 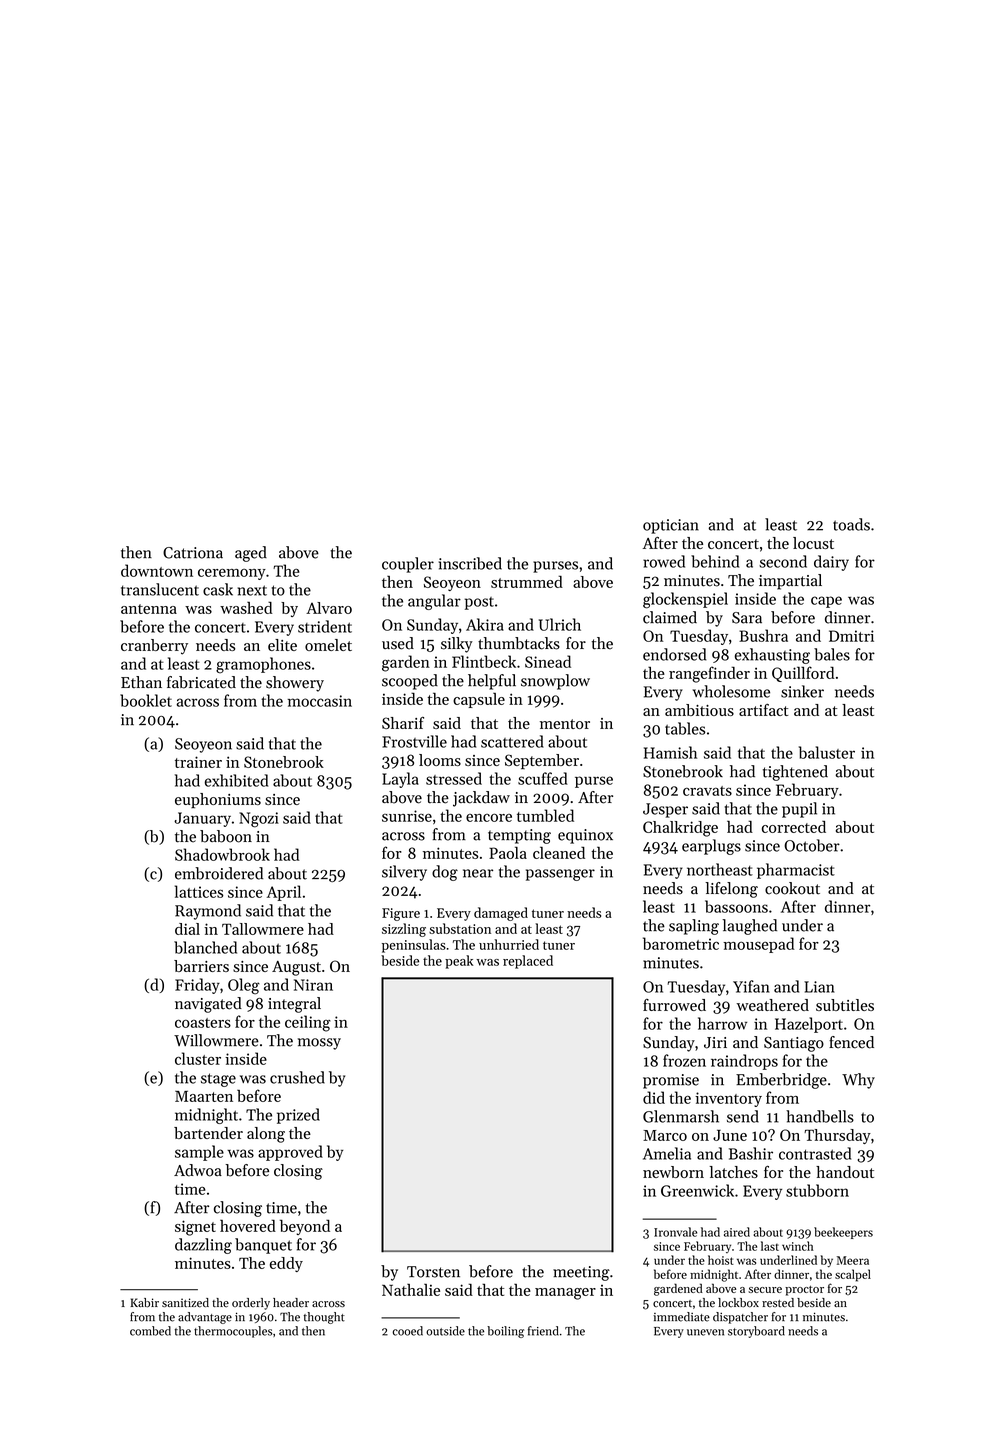 I want to click on substation, so click(x=460, y=928).
